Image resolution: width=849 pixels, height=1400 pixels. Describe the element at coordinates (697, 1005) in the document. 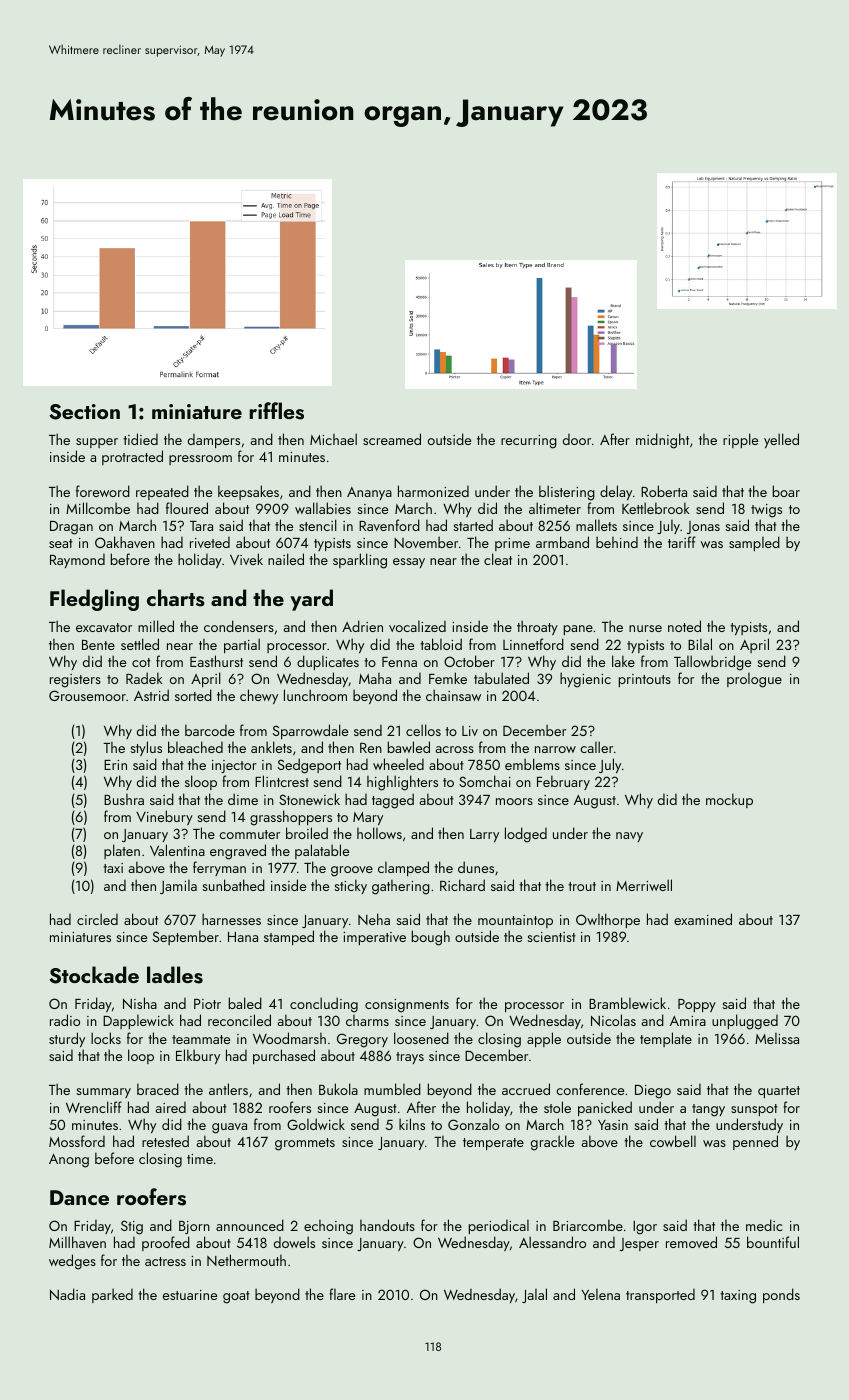

I see `Poppy` at that location.
